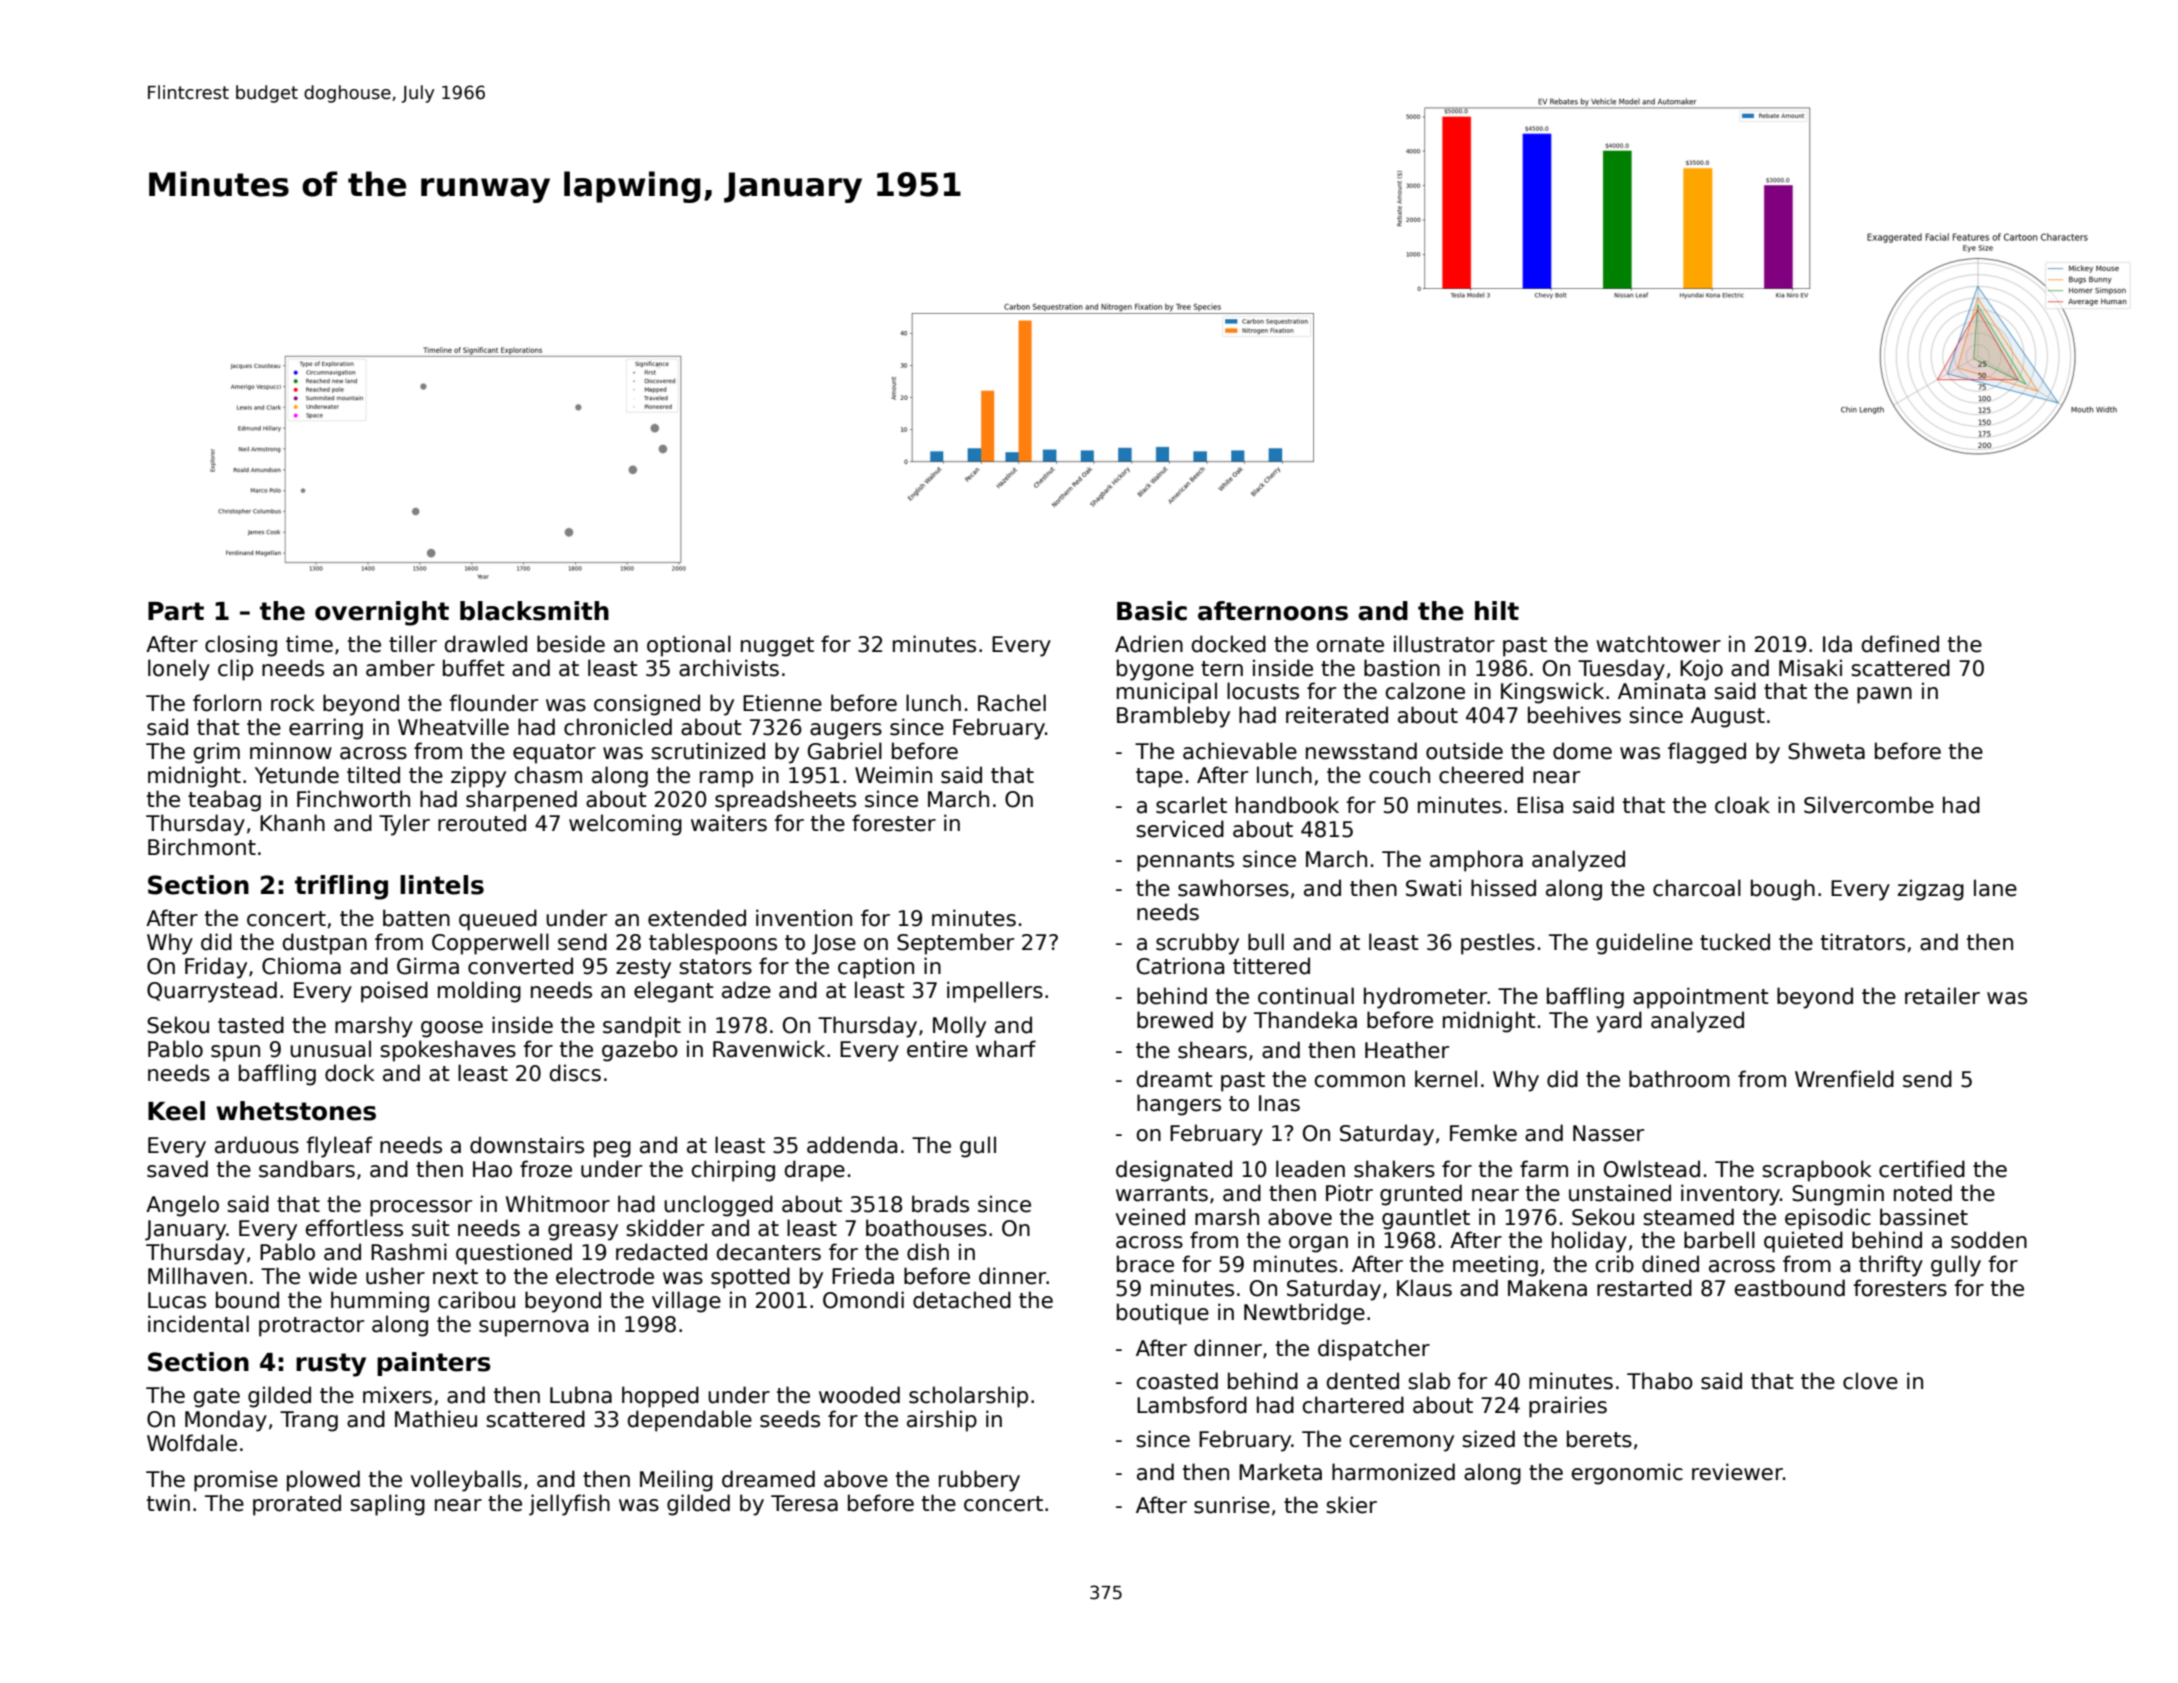 This document has height=1683, width=2178. What do you see at coordinates (674, 992) in the document?
I see `elegant` at bounding box center [674, 992].
